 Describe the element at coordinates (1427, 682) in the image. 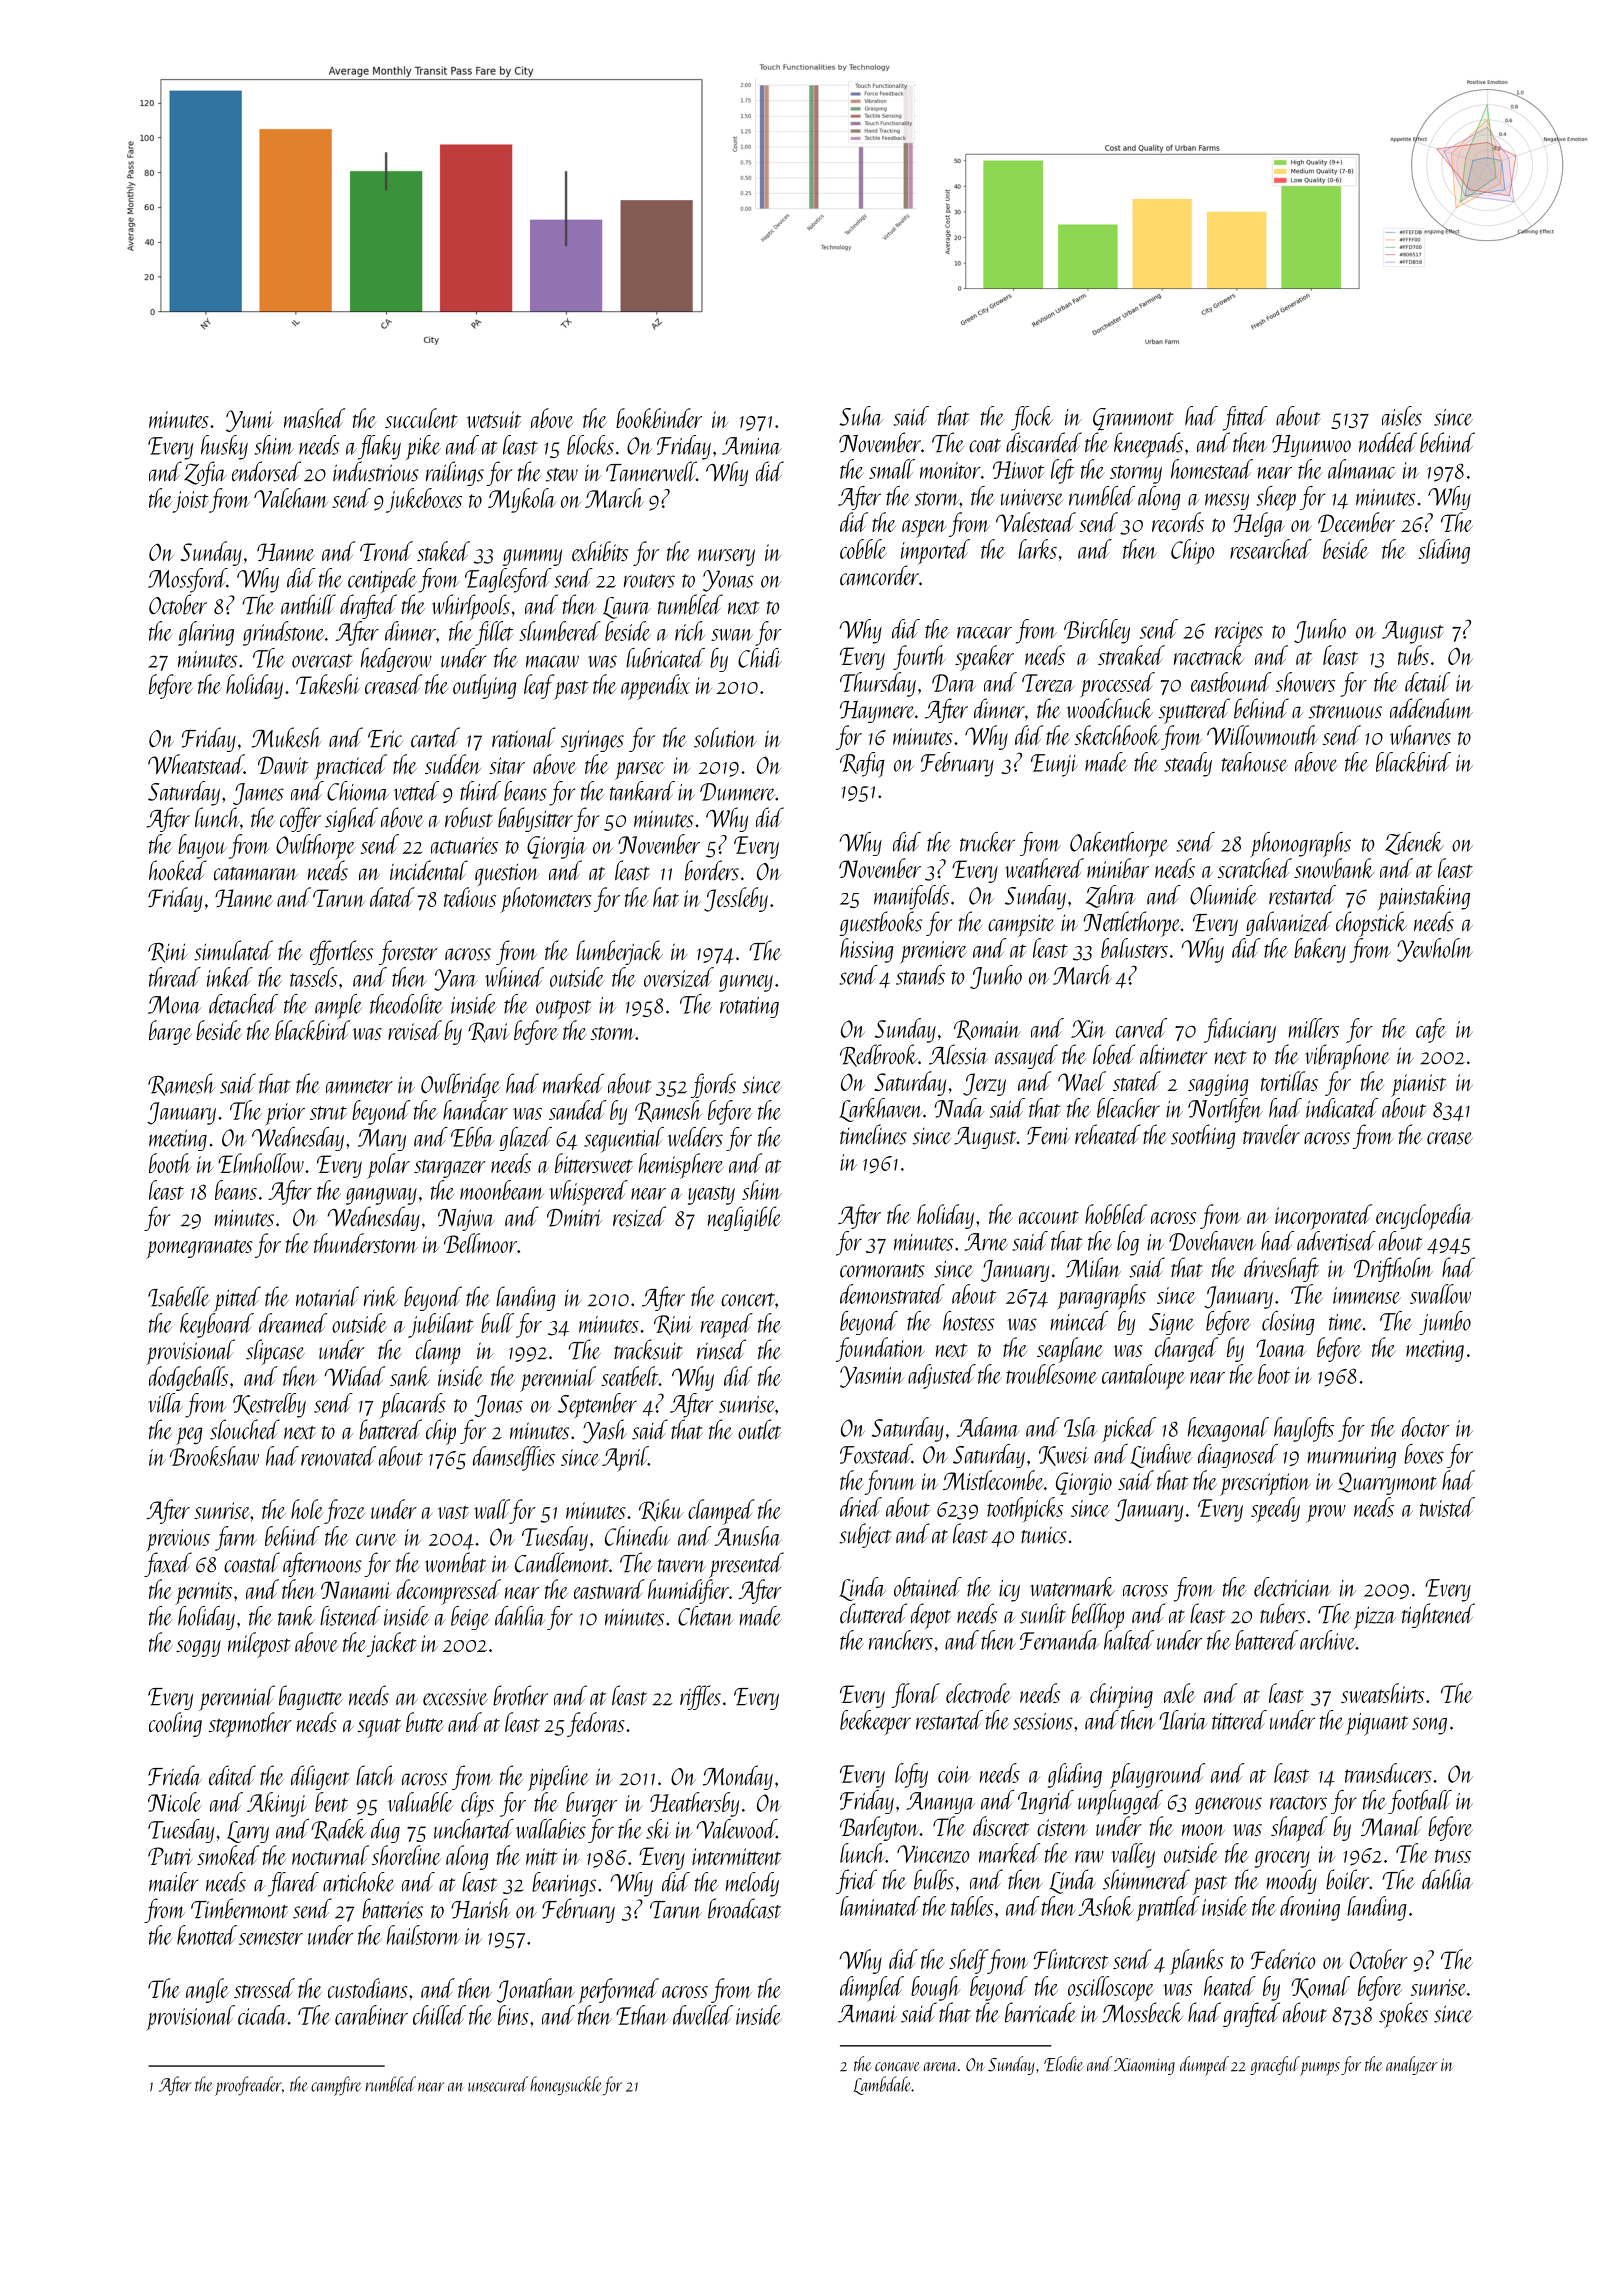

I see `detail` at that location.
